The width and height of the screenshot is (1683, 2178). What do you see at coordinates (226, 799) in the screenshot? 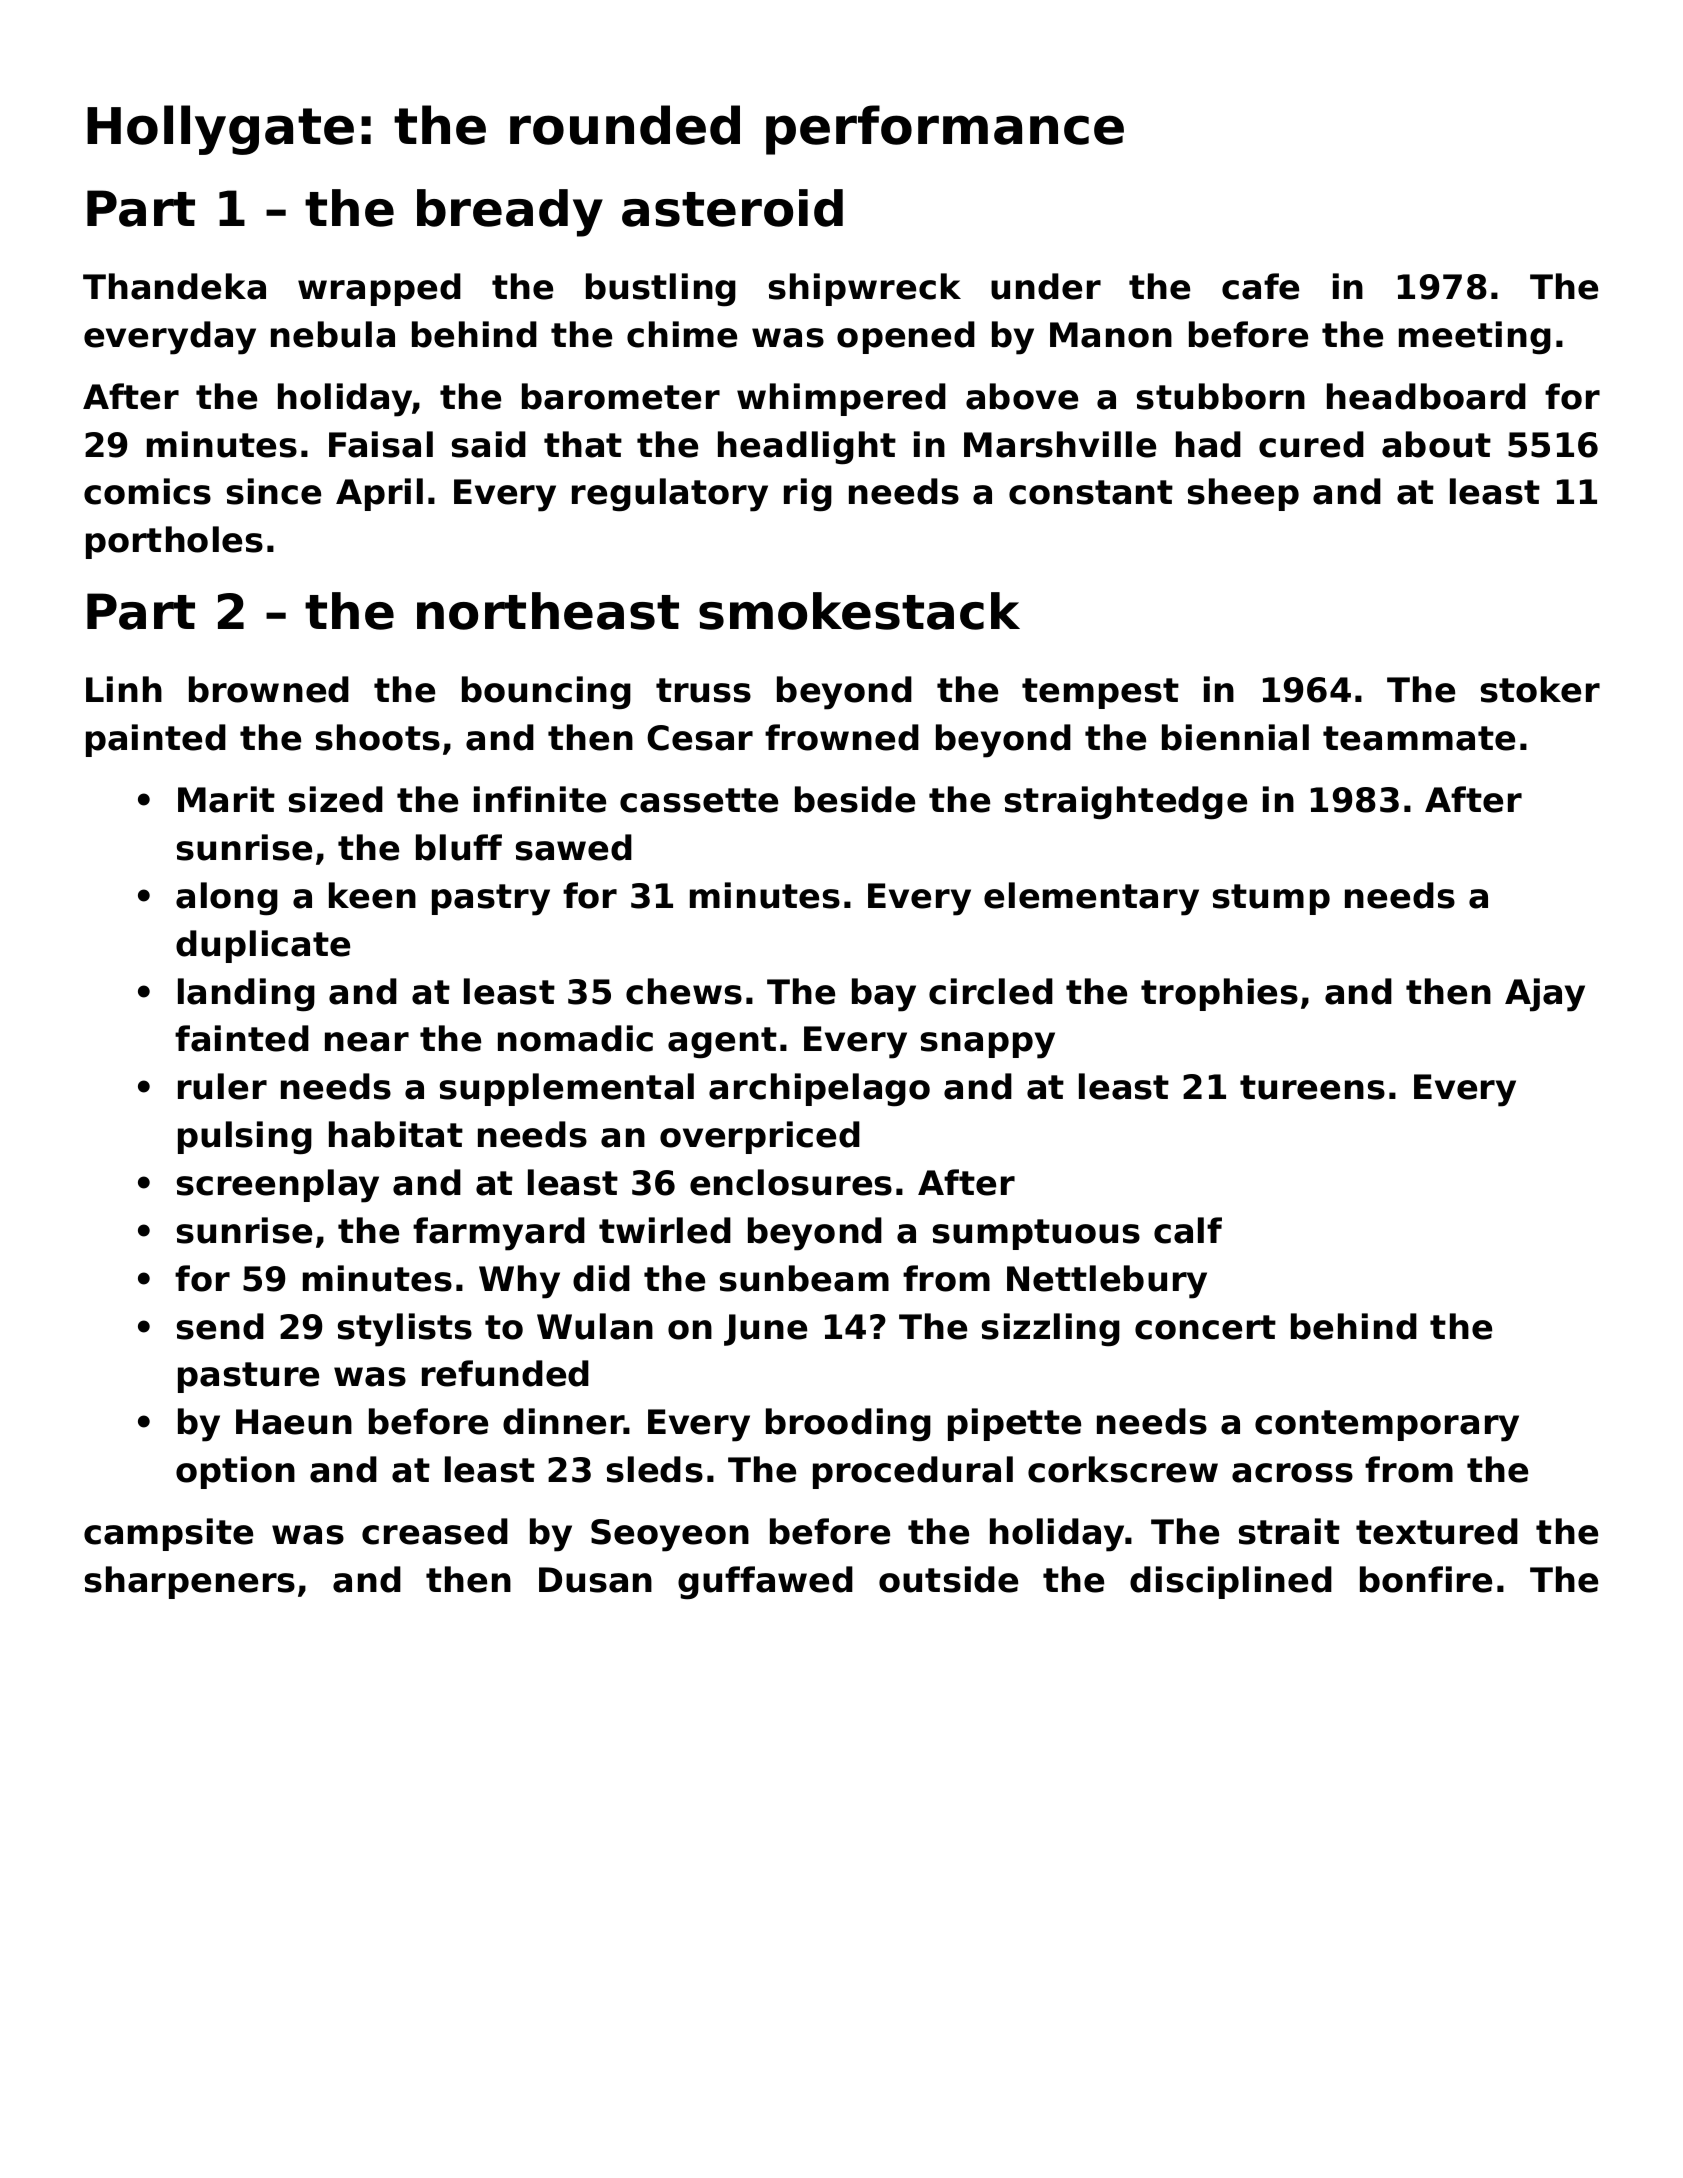
I see `Marit` at bounding box center [226, 799].
